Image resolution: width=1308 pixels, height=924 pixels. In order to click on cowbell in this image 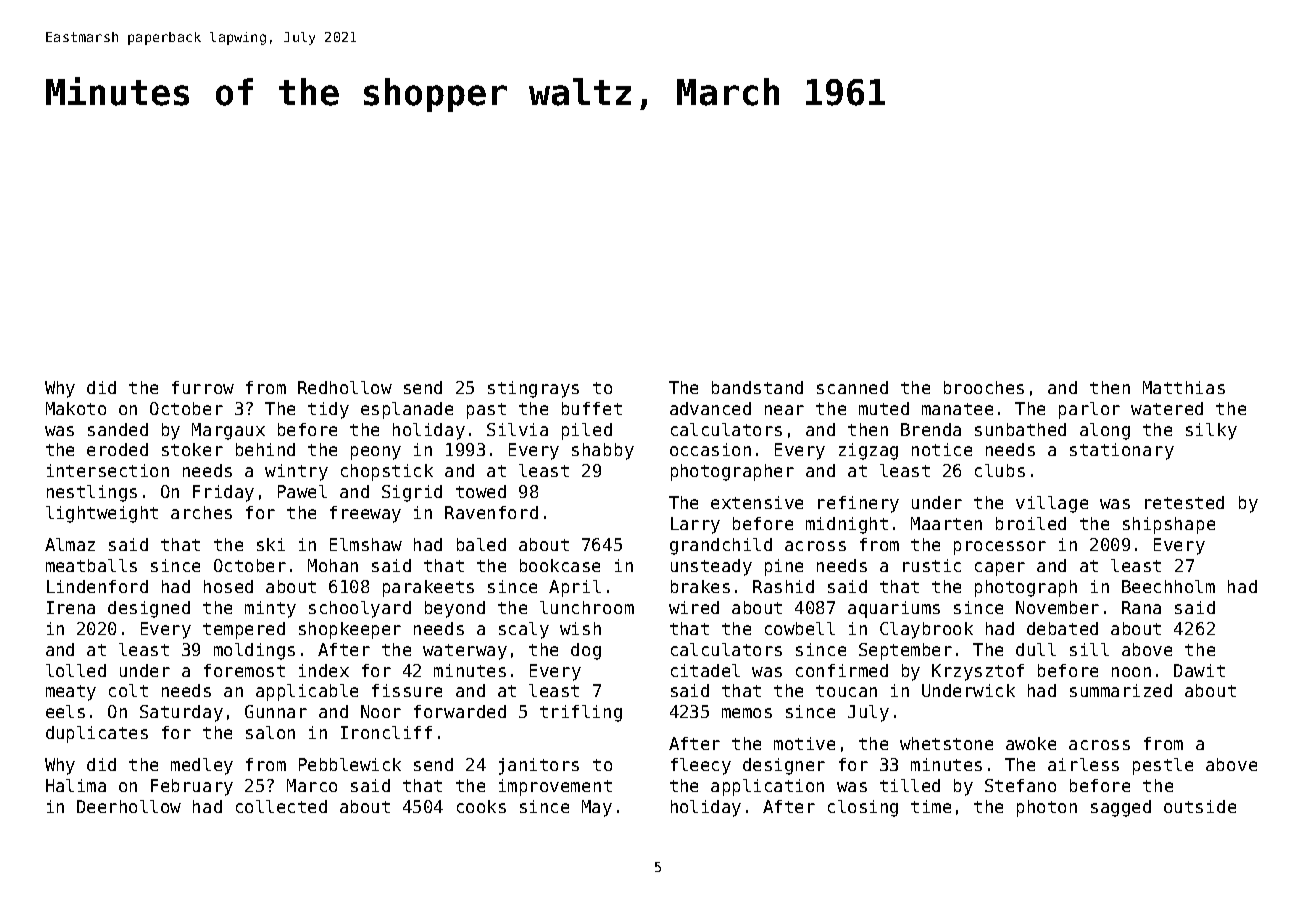, I will do `click(800, 628)`.
